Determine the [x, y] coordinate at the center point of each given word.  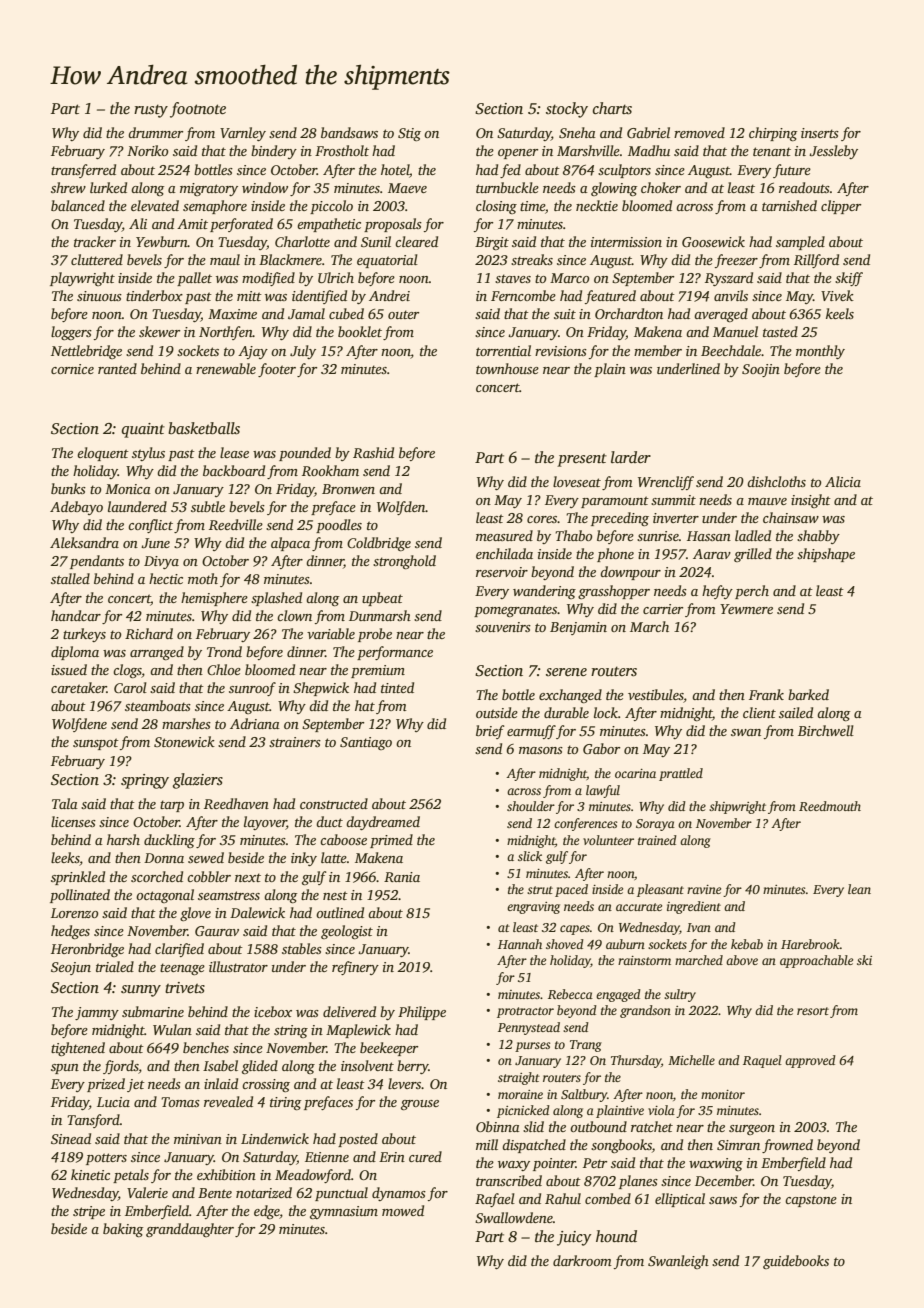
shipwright [737, 807]
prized [106, 1085]
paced [571, 890]
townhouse [507, 368]
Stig [409, 134]
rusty [151, 111]
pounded [305, 454]
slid [533, 1126]
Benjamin [578, 628]
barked [808, 694]
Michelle [691, 1060]
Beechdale [731, 350]
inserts [820, 133]
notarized [264, 1192]
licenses [73, 821]
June [155, 543]
